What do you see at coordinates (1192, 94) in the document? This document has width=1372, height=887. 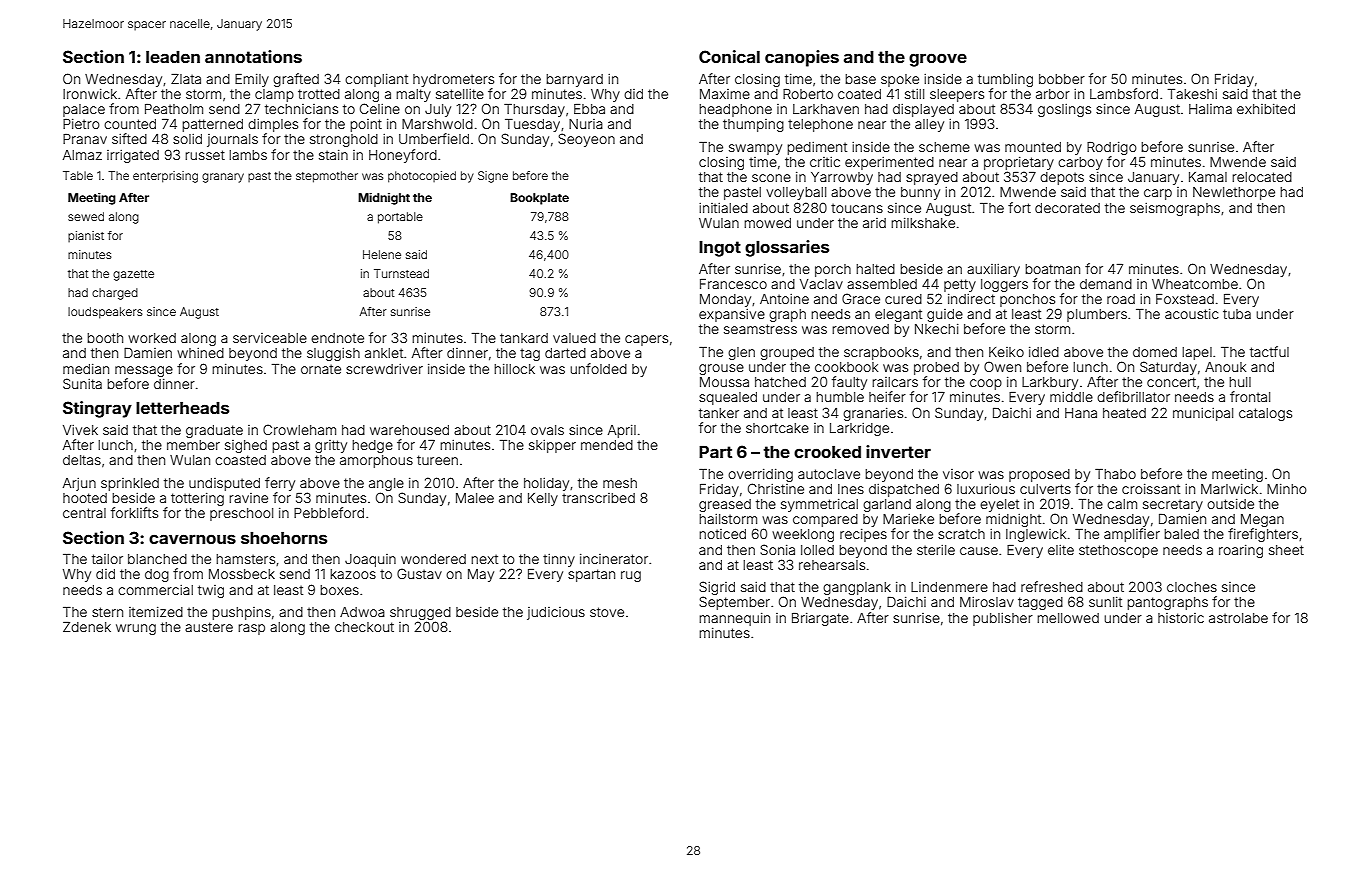 I see `Takeshi` at bounding box center [1192, 94].
